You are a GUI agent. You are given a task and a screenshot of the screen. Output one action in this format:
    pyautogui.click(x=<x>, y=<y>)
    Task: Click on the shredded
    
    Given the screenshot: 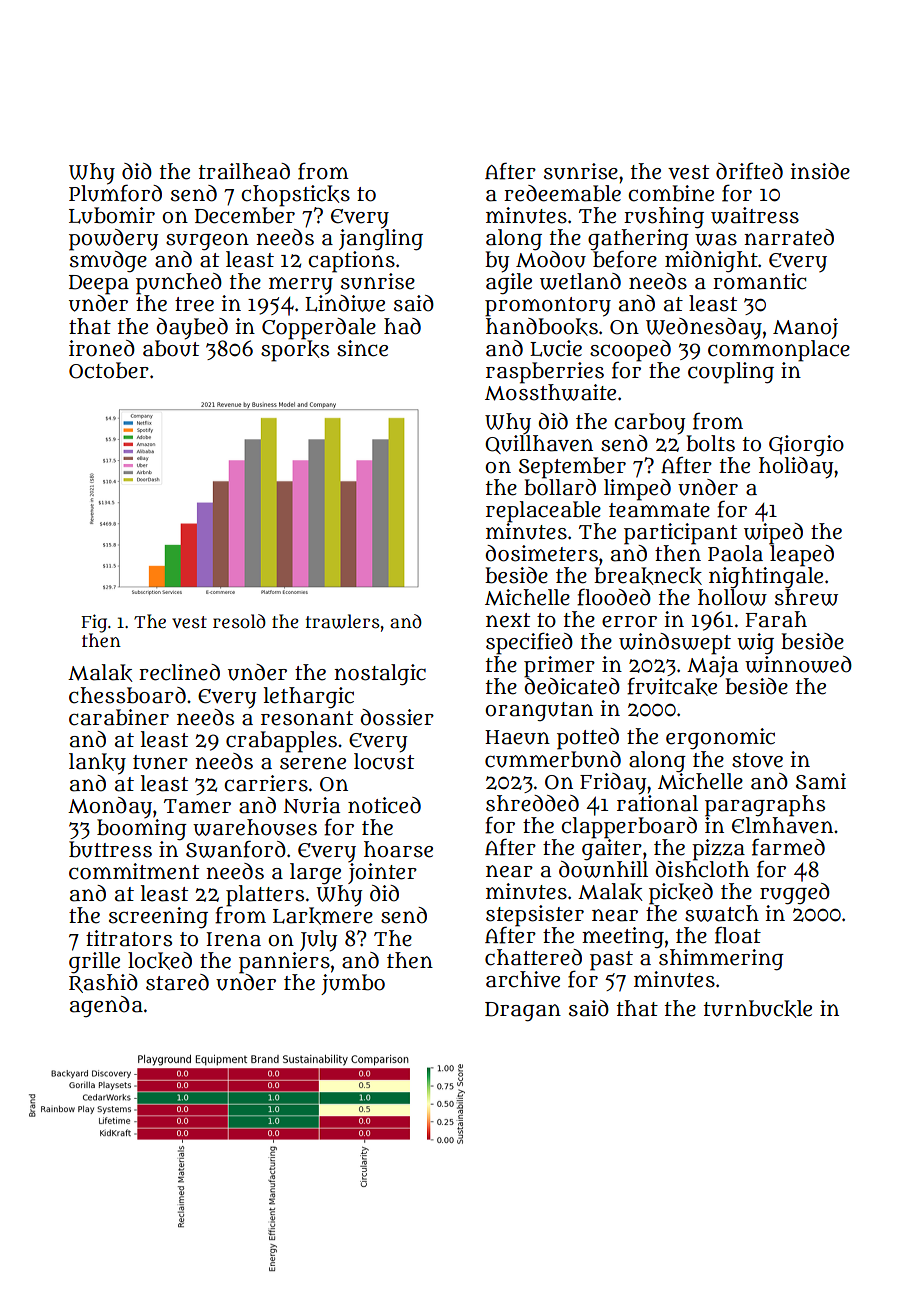 What is the action you would take?
    pyautogui.click(x=532, y=803)
